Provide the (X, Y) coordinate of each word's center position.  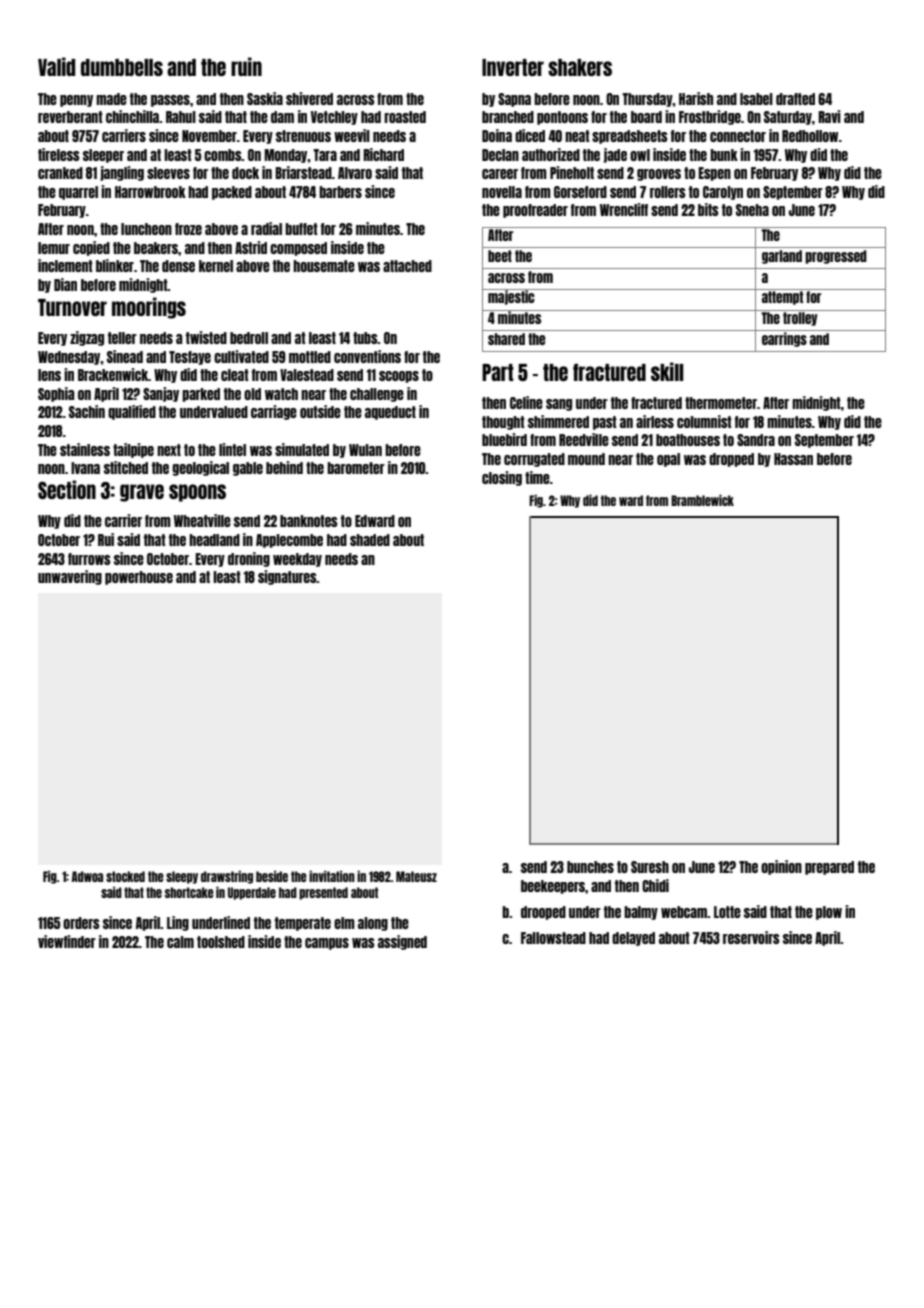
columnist (704, 421)
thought (503, 423)
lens (49, 375)
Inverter (513, 67)
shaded (370, 540)
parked (201, 395)
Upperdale (252, 893)
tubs (365, 338)
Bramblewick (702, 500)
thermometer (721, 403)
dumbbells (122, 67)
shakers (580, 67)
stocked (125, 876)
